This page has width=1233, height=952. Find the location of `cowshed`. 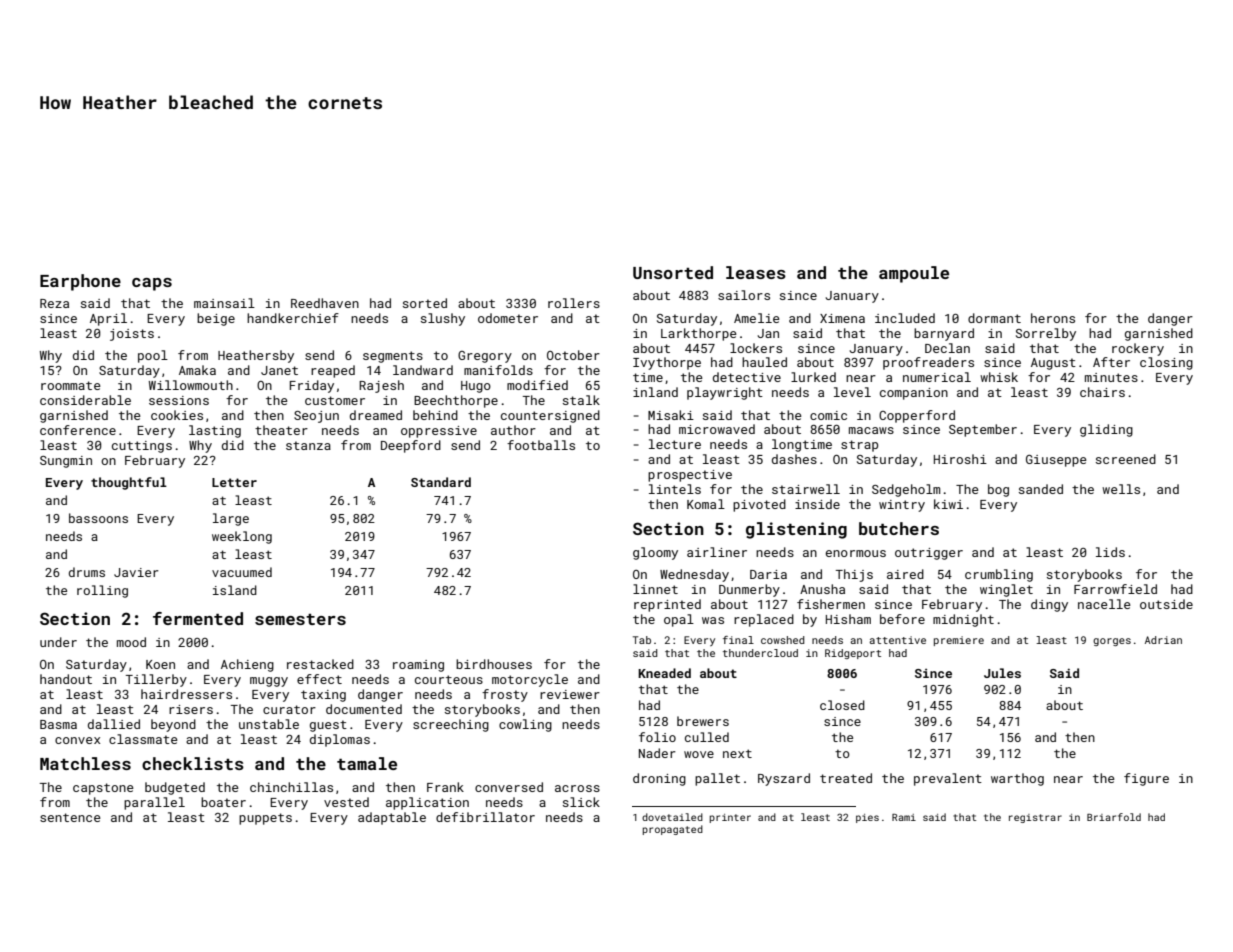

cowshed is located at coordinates (783, 640).
